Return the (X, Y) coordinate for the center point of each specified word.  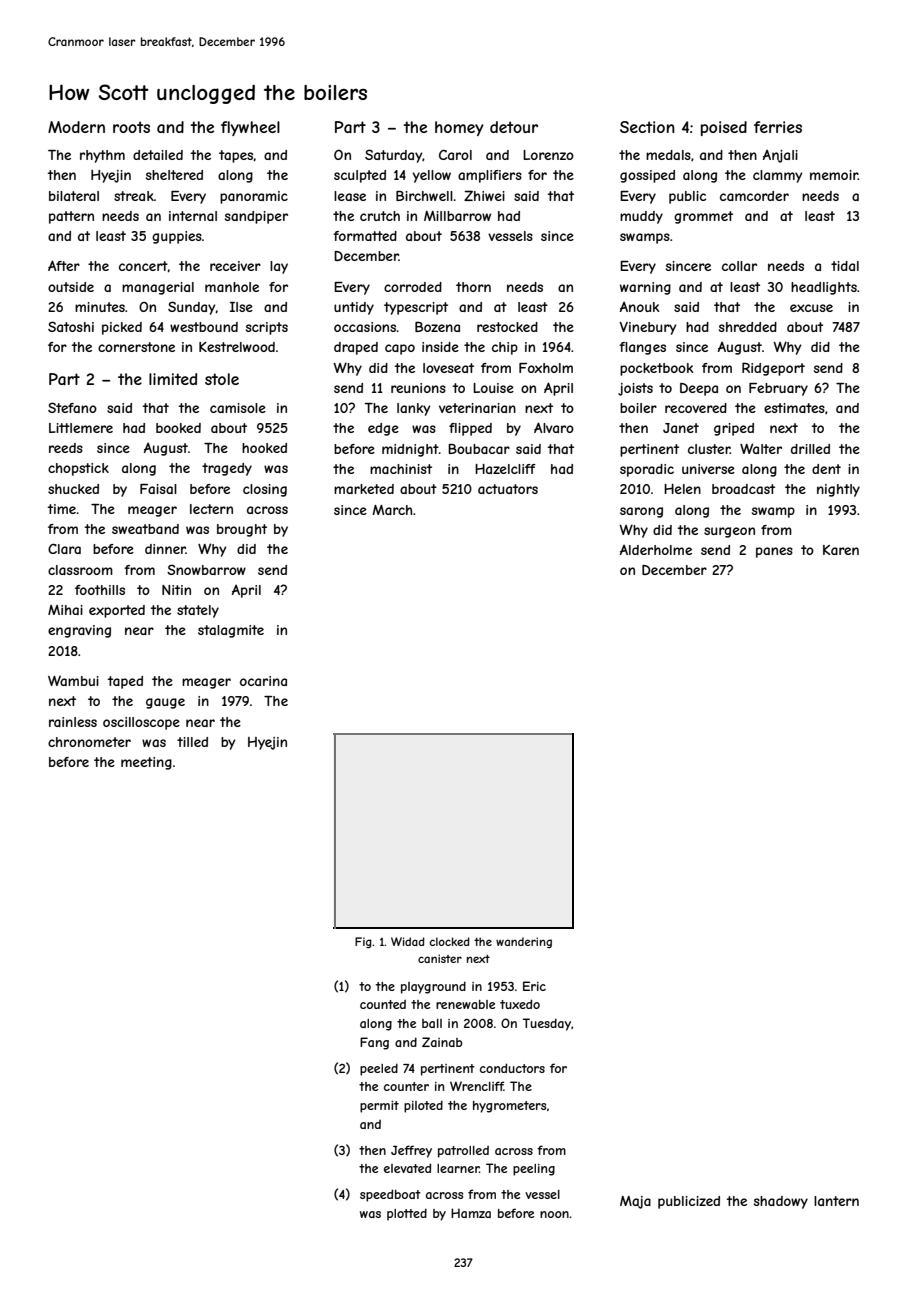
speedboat (390, 1195)
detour (514, 127)
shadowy (781, 1202)
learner (458, 1168)
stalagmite (231, 631)
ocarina (263, 681)
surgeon (729, 532)
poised (724, 128)
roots (131, 127)
